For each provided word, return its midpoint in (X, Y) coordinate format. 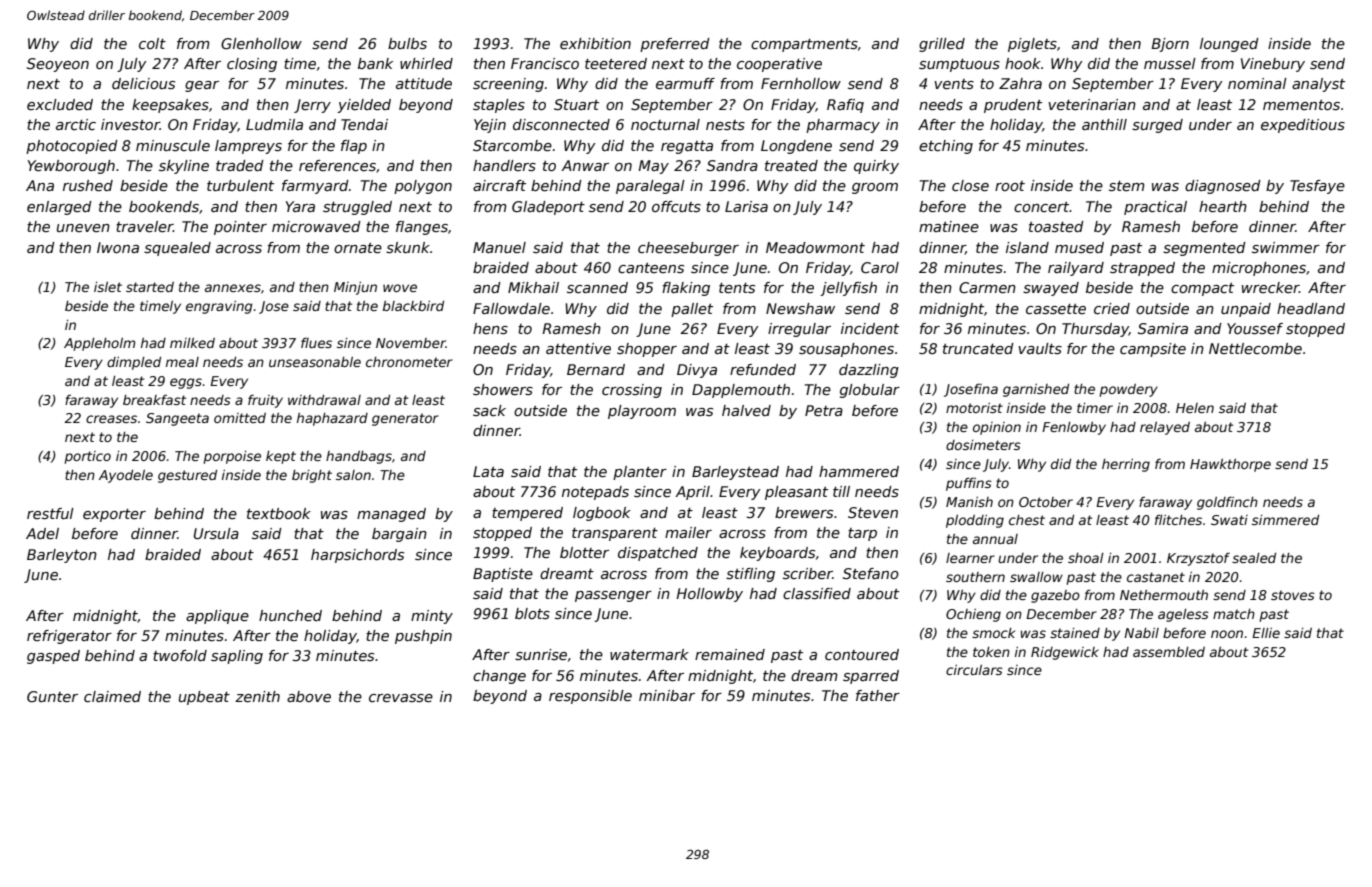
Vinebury (1273, 65)
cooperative (779, 65)
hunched (290, 615)
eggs (186, 383)
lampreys (248, 147)
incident (870, 328)
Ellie (1266, 633)
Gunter (52, 696)
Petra (824, 410)
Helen (1195, 408)
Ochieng (973, 615)
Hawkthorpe (1230, 465)
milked (192, 343)
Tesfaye (1317, 187)
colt (152, 43)
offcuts (676, 206)
